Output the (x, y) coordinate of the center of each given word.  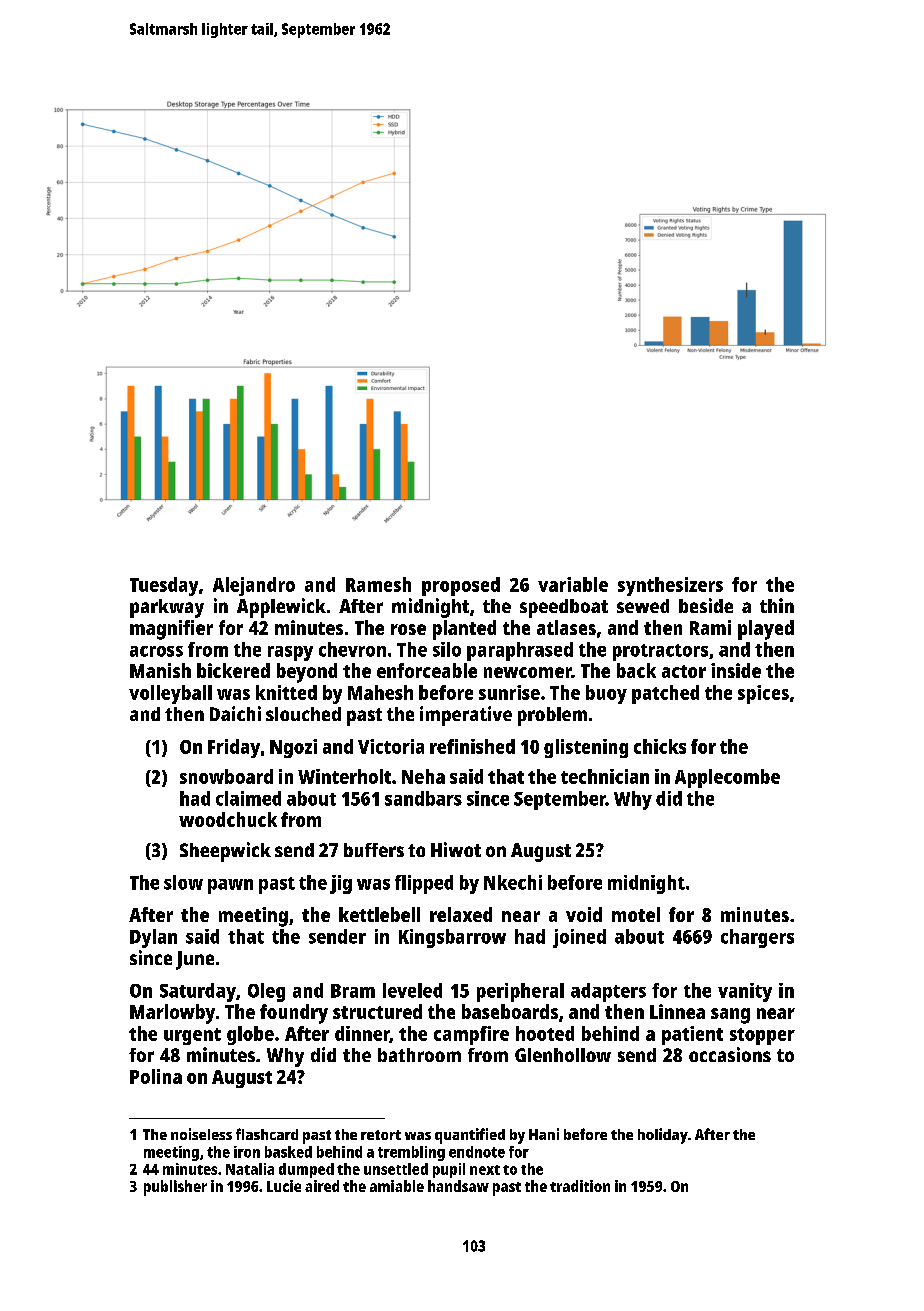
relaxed (461, 914)
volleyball (170, 694)
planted (464, 630)
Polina (156, 1076)
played (766, 630)
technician (605, 776)
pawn (230, 886)
